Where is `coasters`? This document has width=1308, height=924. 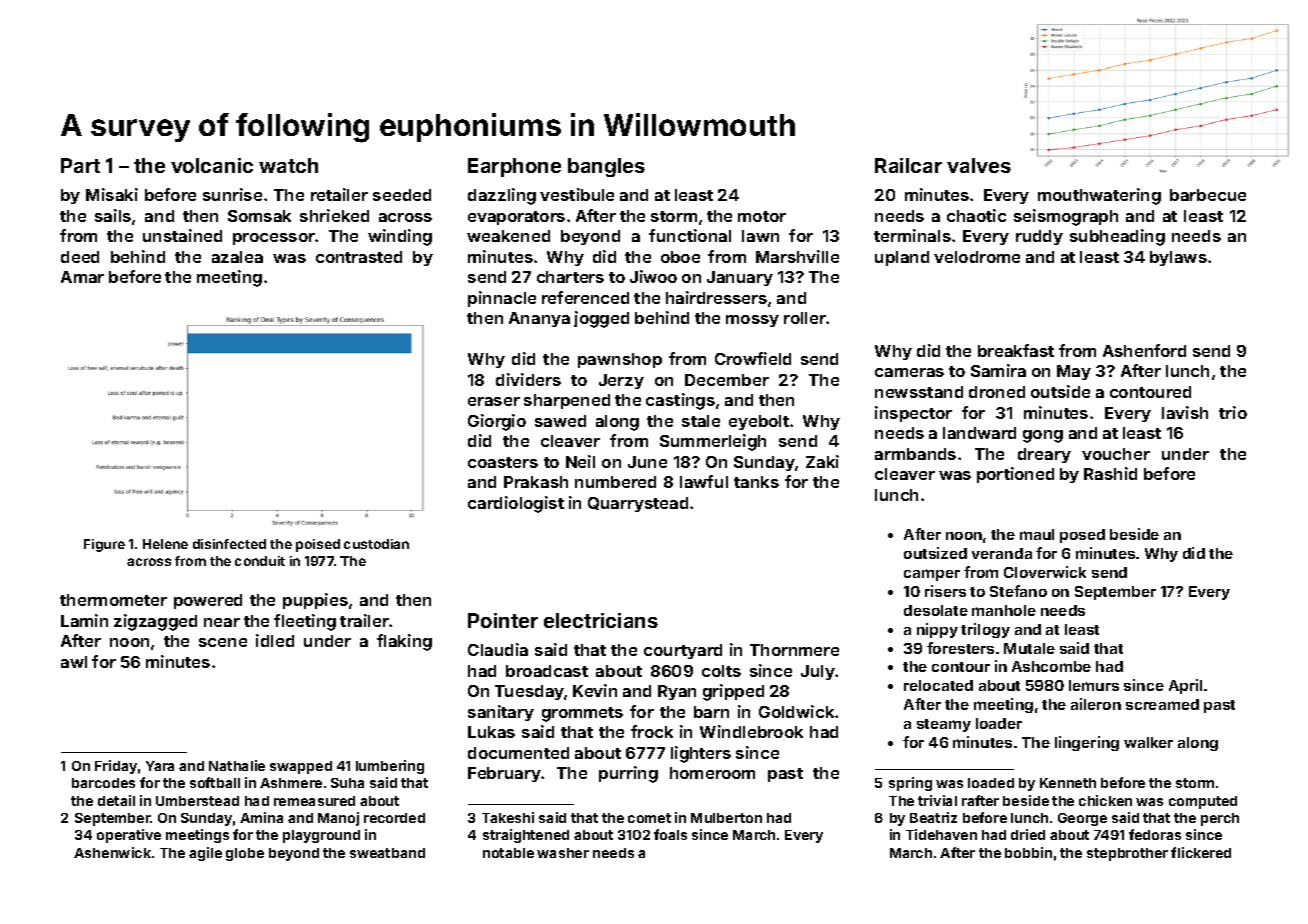
coasters is located at coordinates (503, 462).
